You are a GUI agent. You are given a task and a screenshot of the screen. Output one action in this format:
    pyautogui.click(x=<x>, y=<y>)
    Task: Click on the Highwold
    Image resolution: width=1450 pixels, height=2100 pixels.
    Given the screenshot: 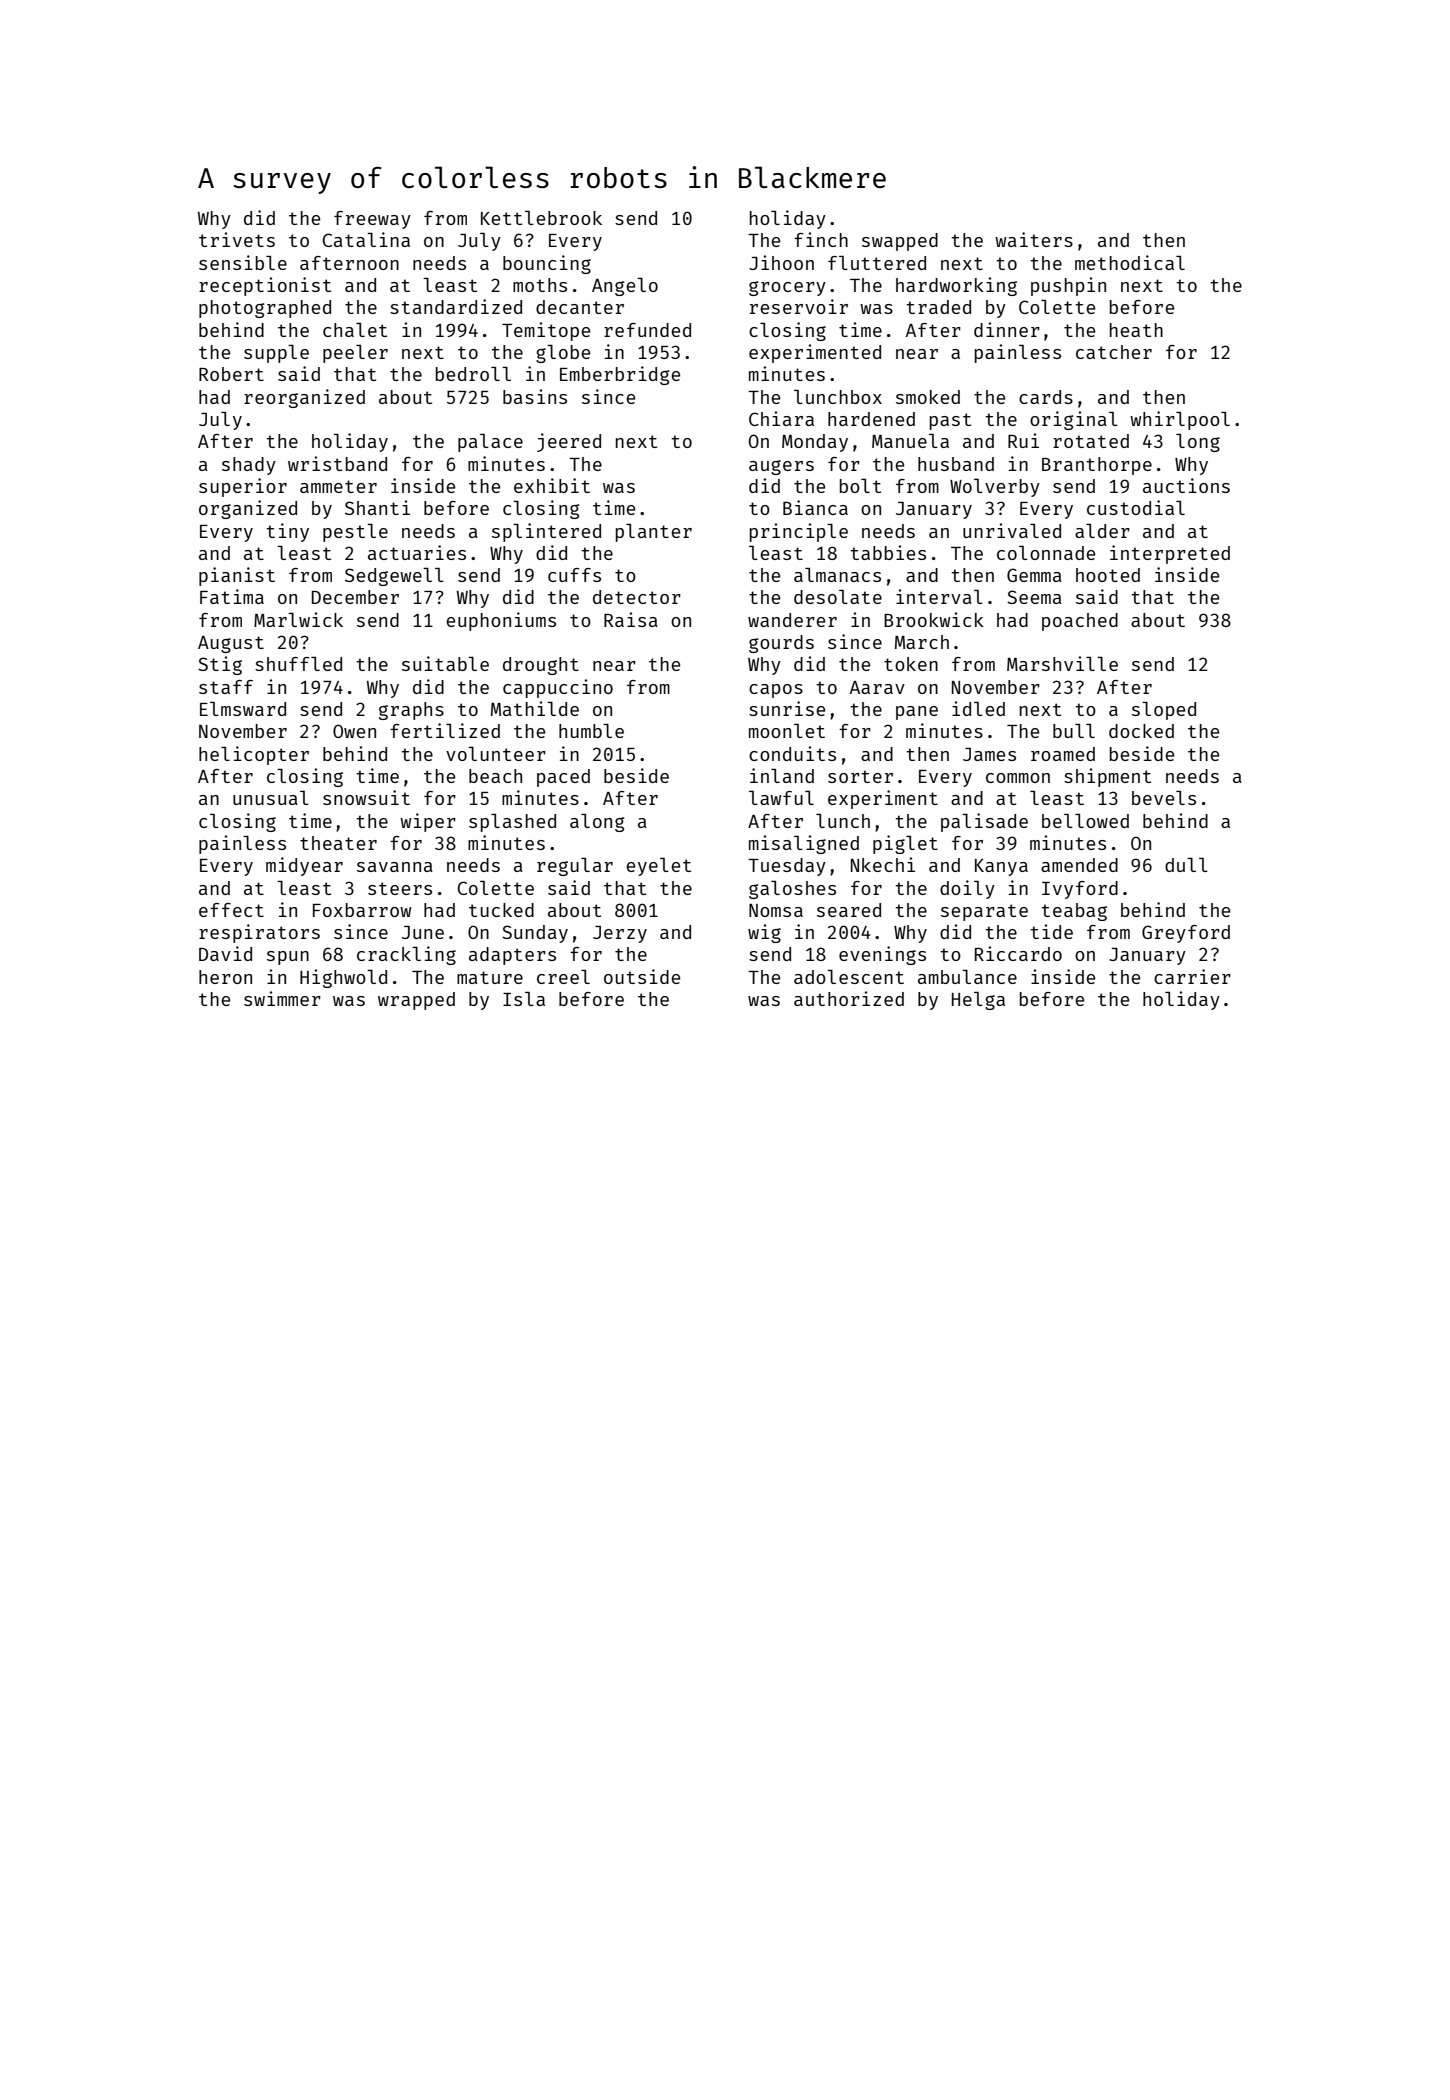 What is the action you would take?
    pyautogui.click(x=343, y=978)
